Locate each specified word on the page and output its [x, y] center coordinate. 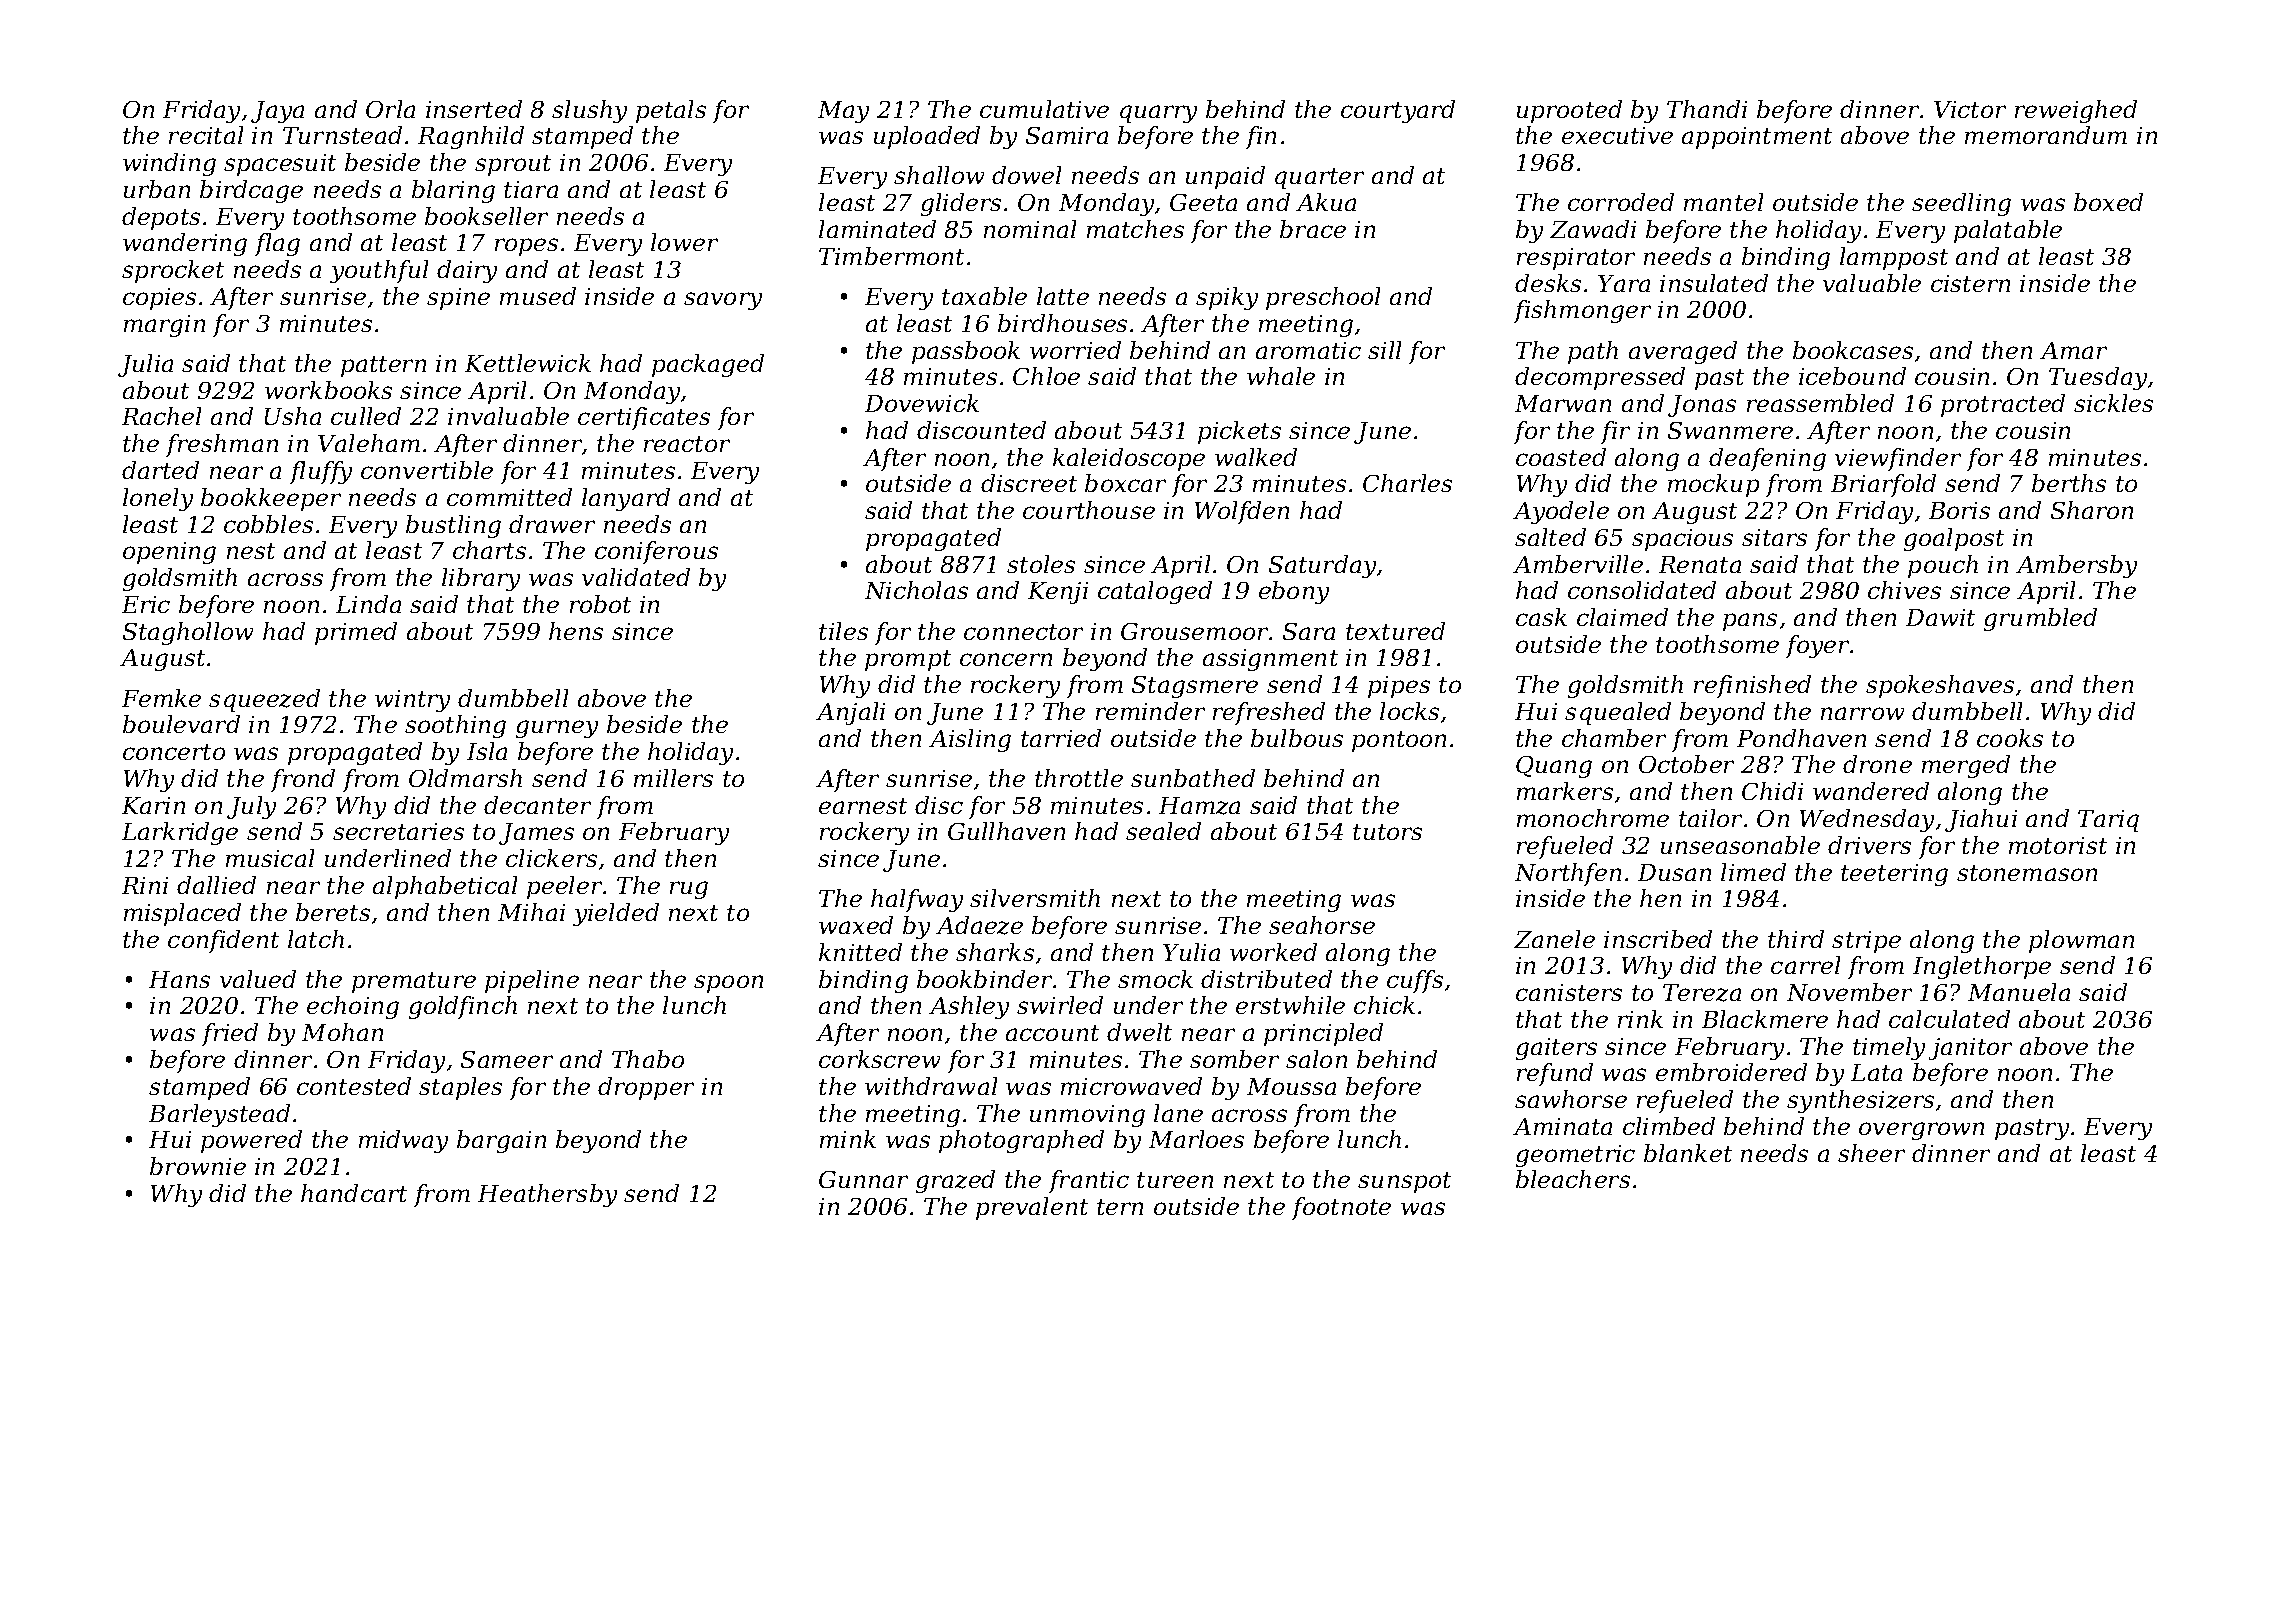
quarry [1158, 114]
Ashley [969, 1007]
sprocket [173, 271]
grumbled [2040, 619]
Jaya [277, 112]
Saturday [1322, 566]
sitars [1774, 537]
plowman [2081, 941]
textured [1395, 631]
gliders [961, 204]
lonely [158, 499]
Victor [1970, 109]
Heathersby [547, 1195]
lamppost [1894, 258]
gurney [557, 729]
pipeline [532, 981]
